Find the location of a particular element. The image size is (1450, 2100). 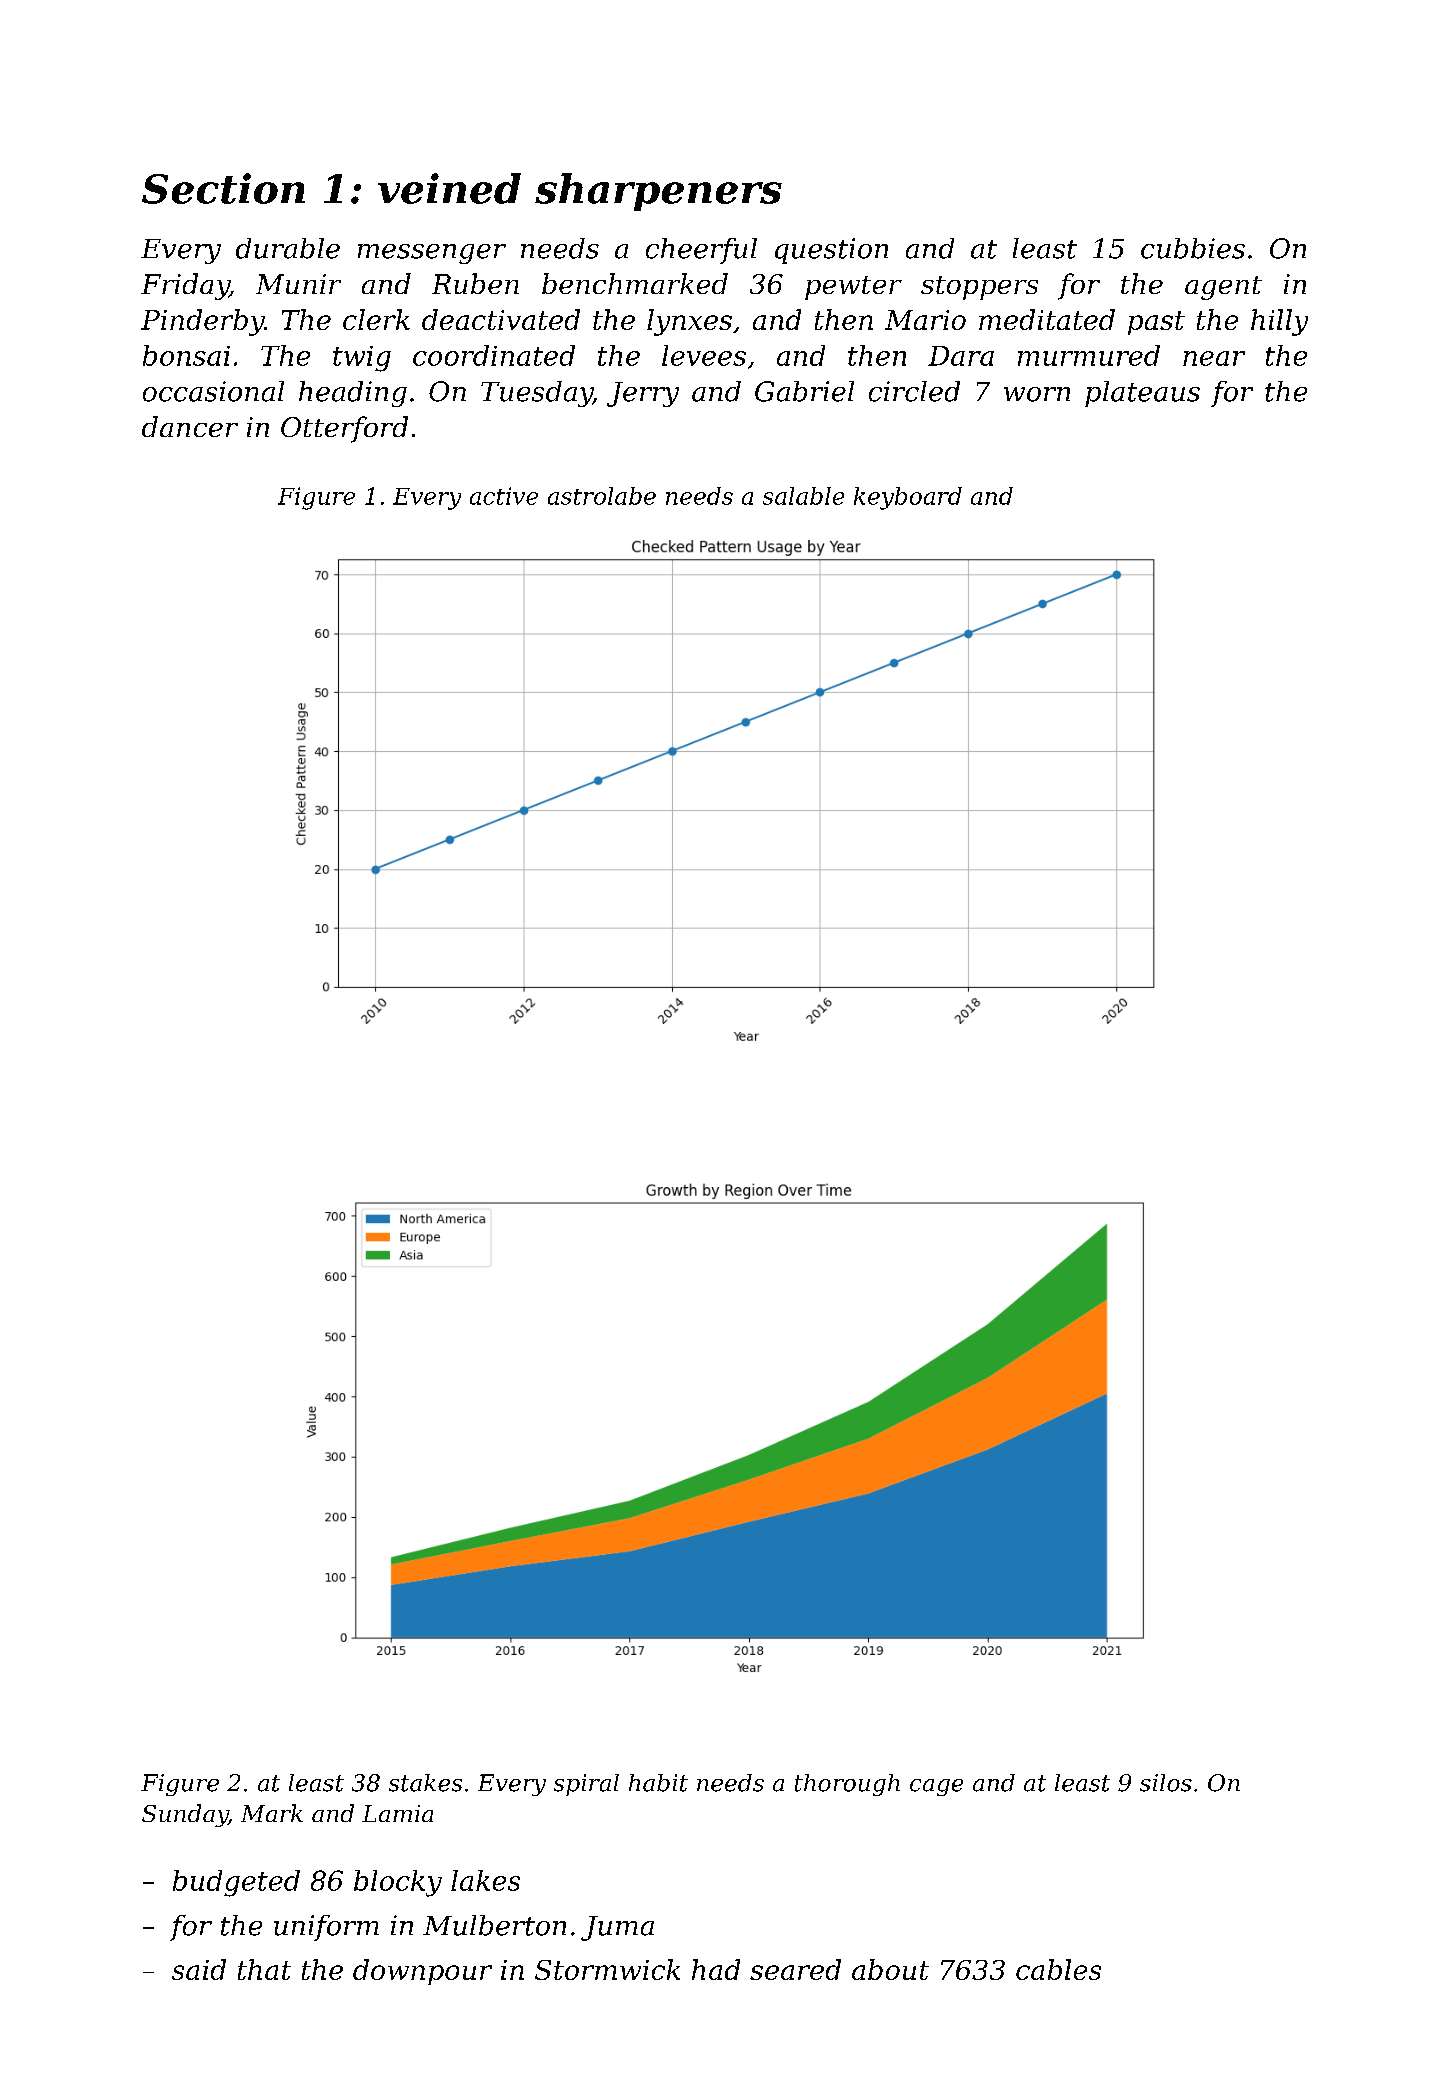

keyboard is located at coordinates (908, 498).
